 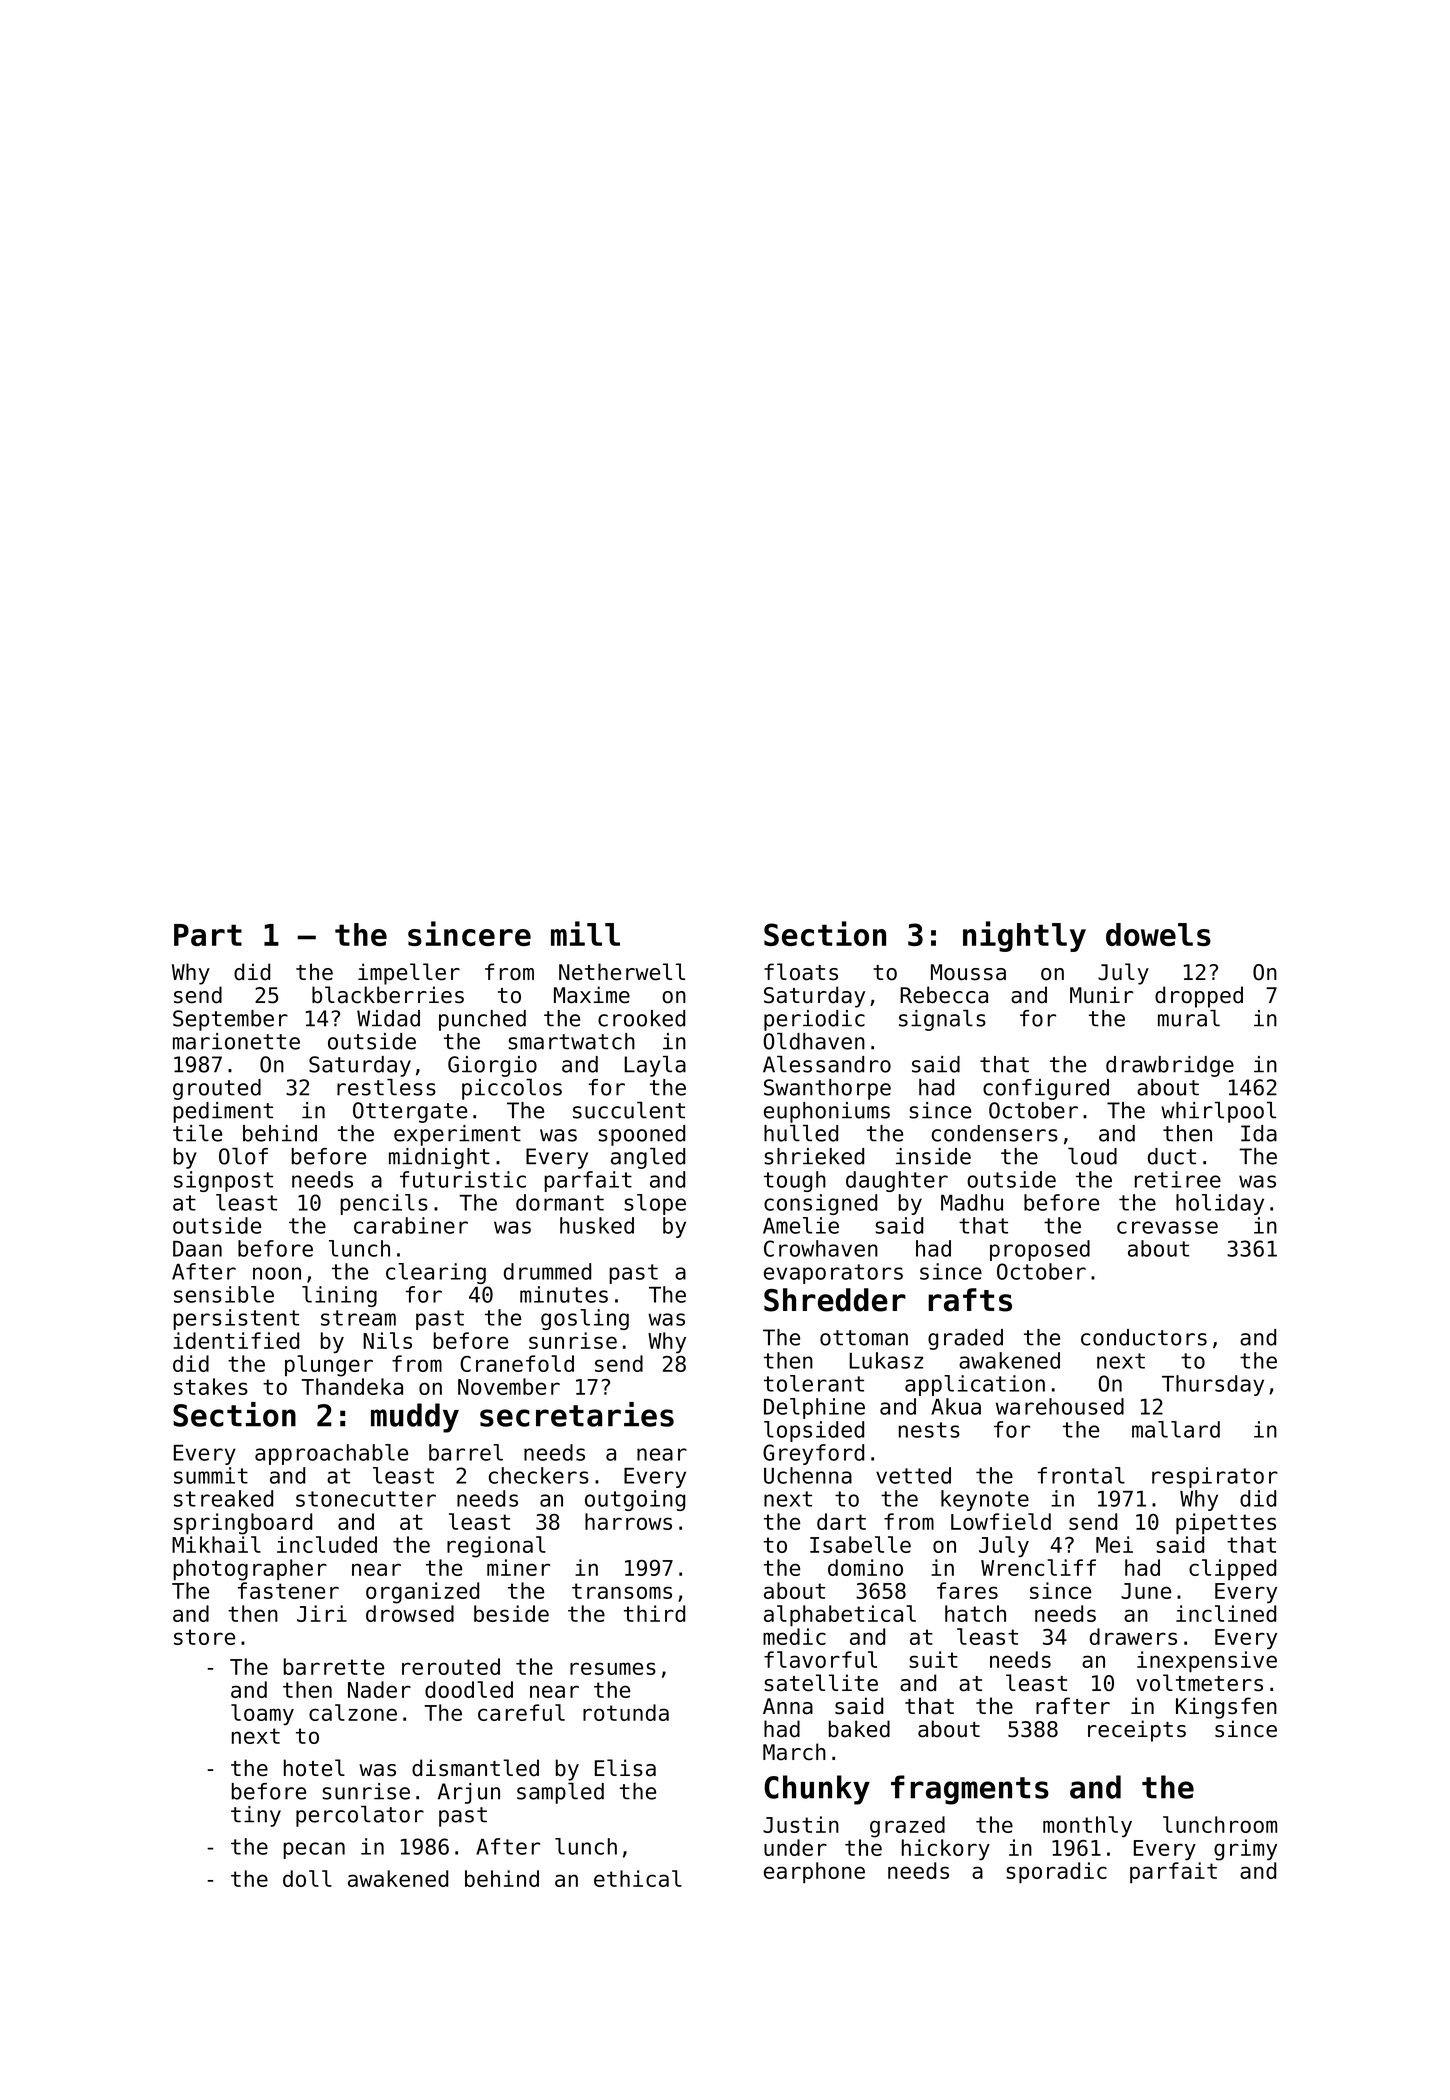 What do you see at coordinates (208, 935) in the image?
I see `Part` at bounding box center [208, 935].
